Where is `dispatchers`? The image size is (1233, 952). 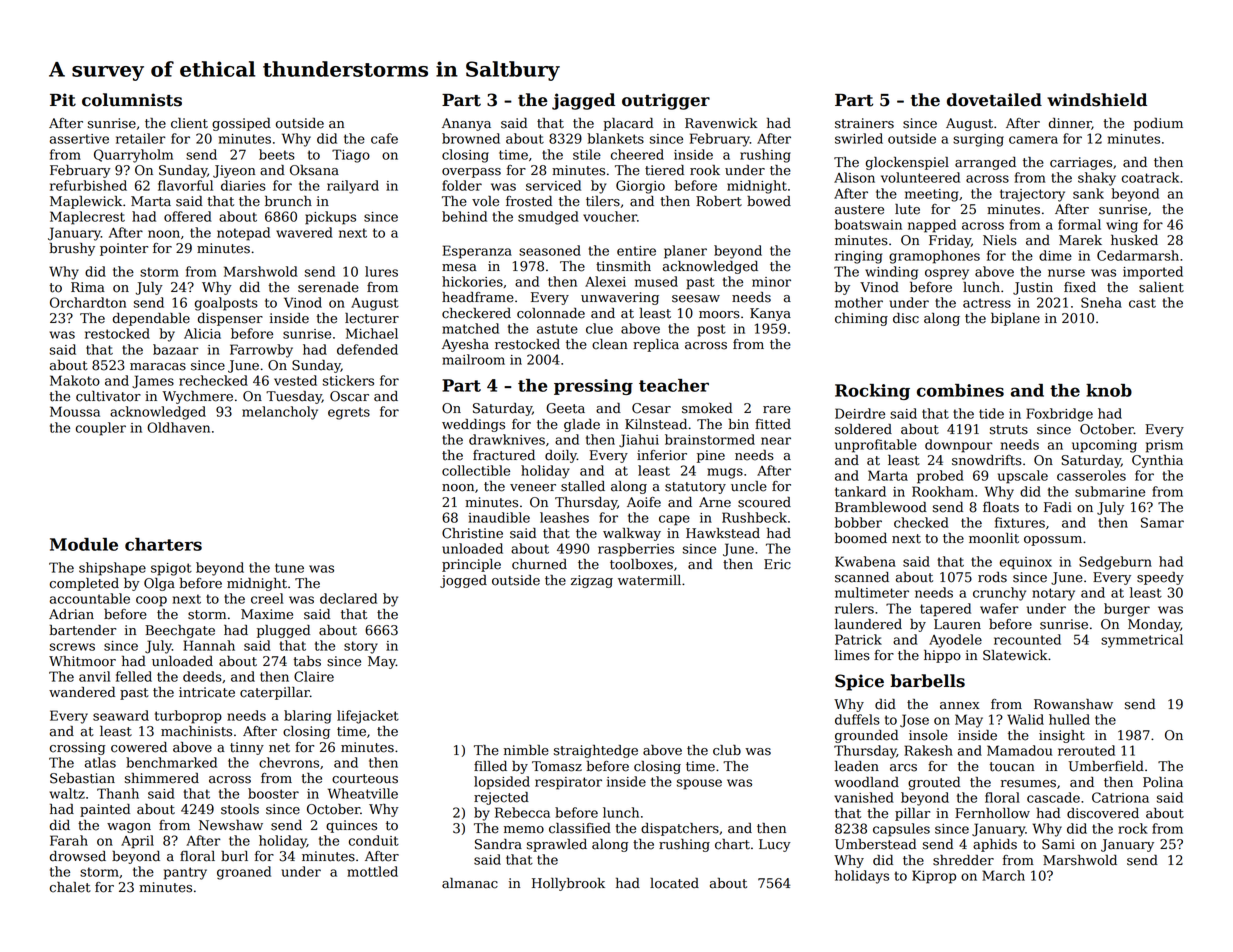
dispatchers is located at coordinates (680, 829).
